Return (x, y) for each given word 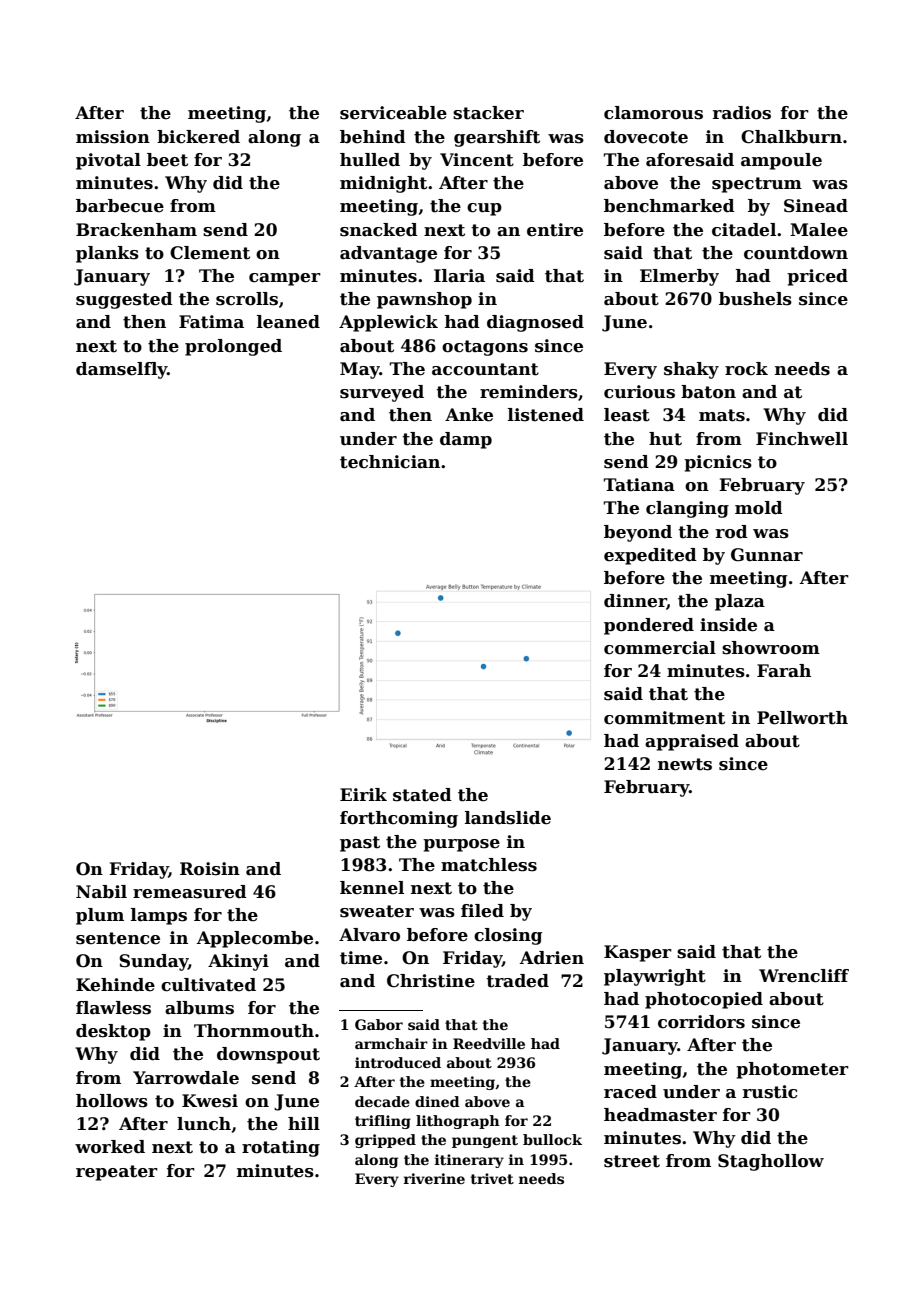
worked (110, 1147)
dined (437, 1101)
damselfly (121, 370)
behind (373, 137)
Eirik (363, 794)
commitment (664, 718)
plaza (740, 602)
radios (742, 113)
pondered (649, 626)
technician (390, 462)
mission (113, 137)
